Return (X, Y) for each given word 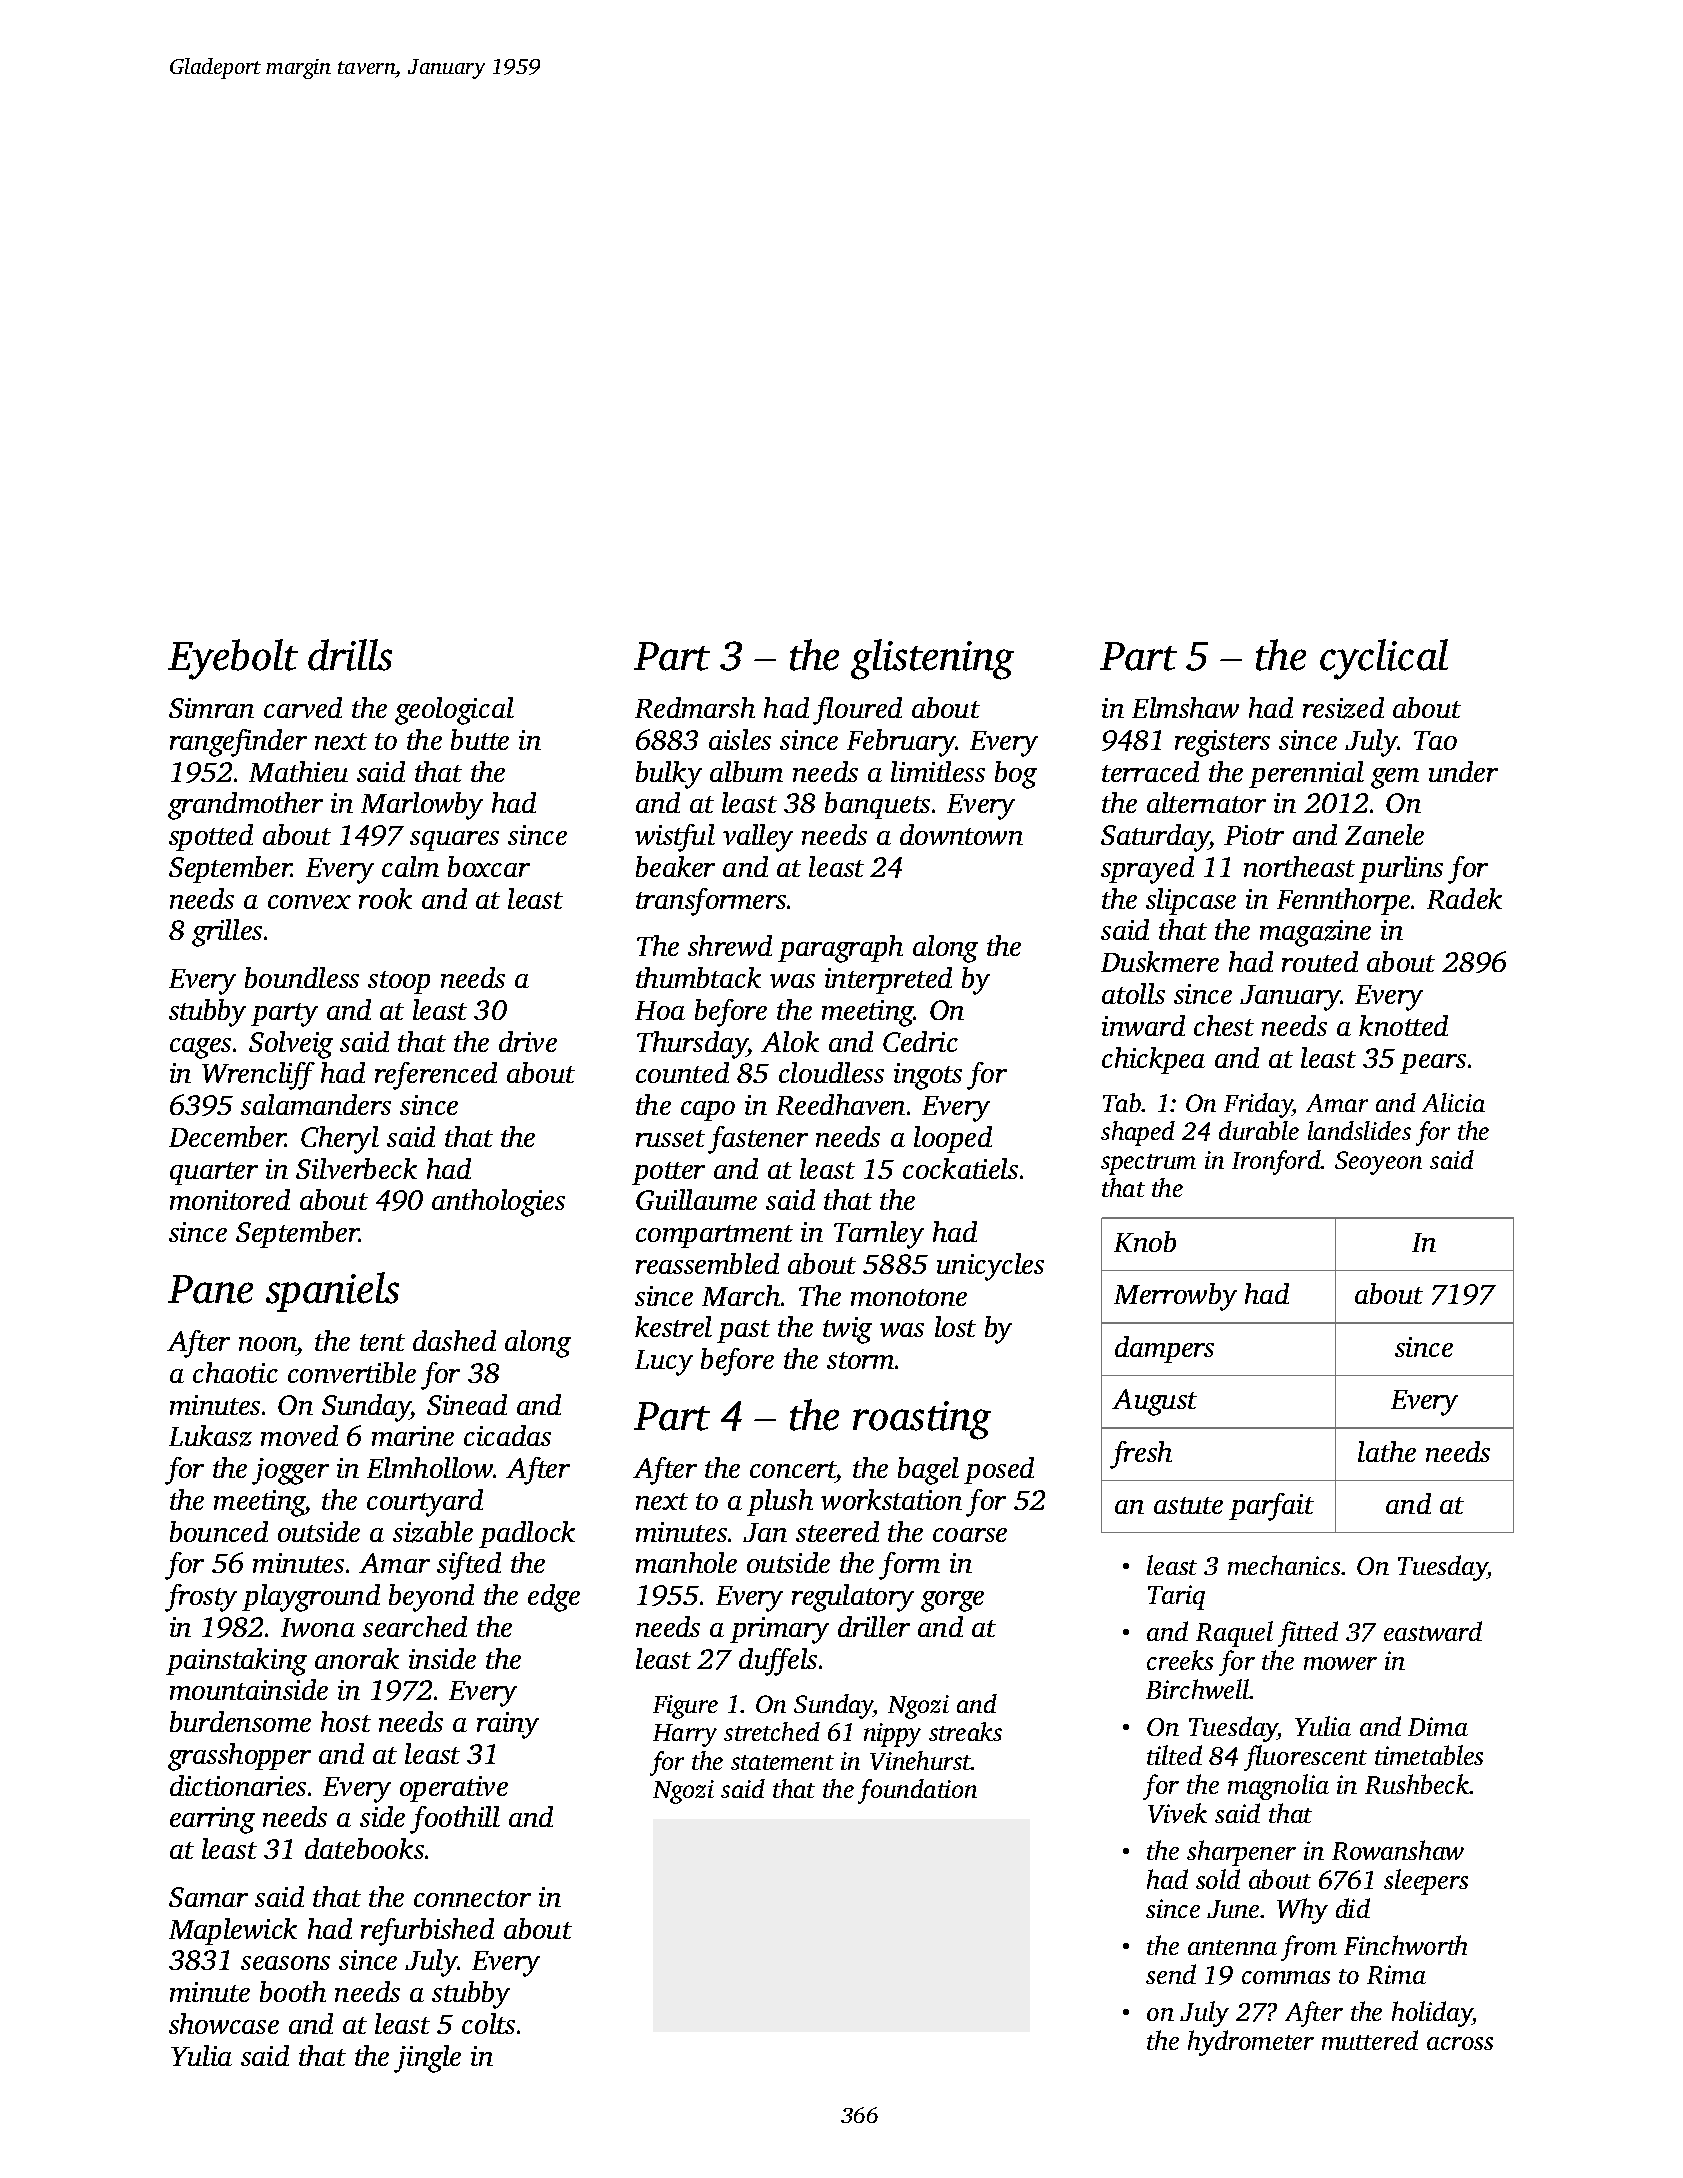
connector (472, 1898)
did (1353, 1908)
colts (488, 2023)
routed (1320, 961)
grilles (227, 933)
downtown (961, 834)
